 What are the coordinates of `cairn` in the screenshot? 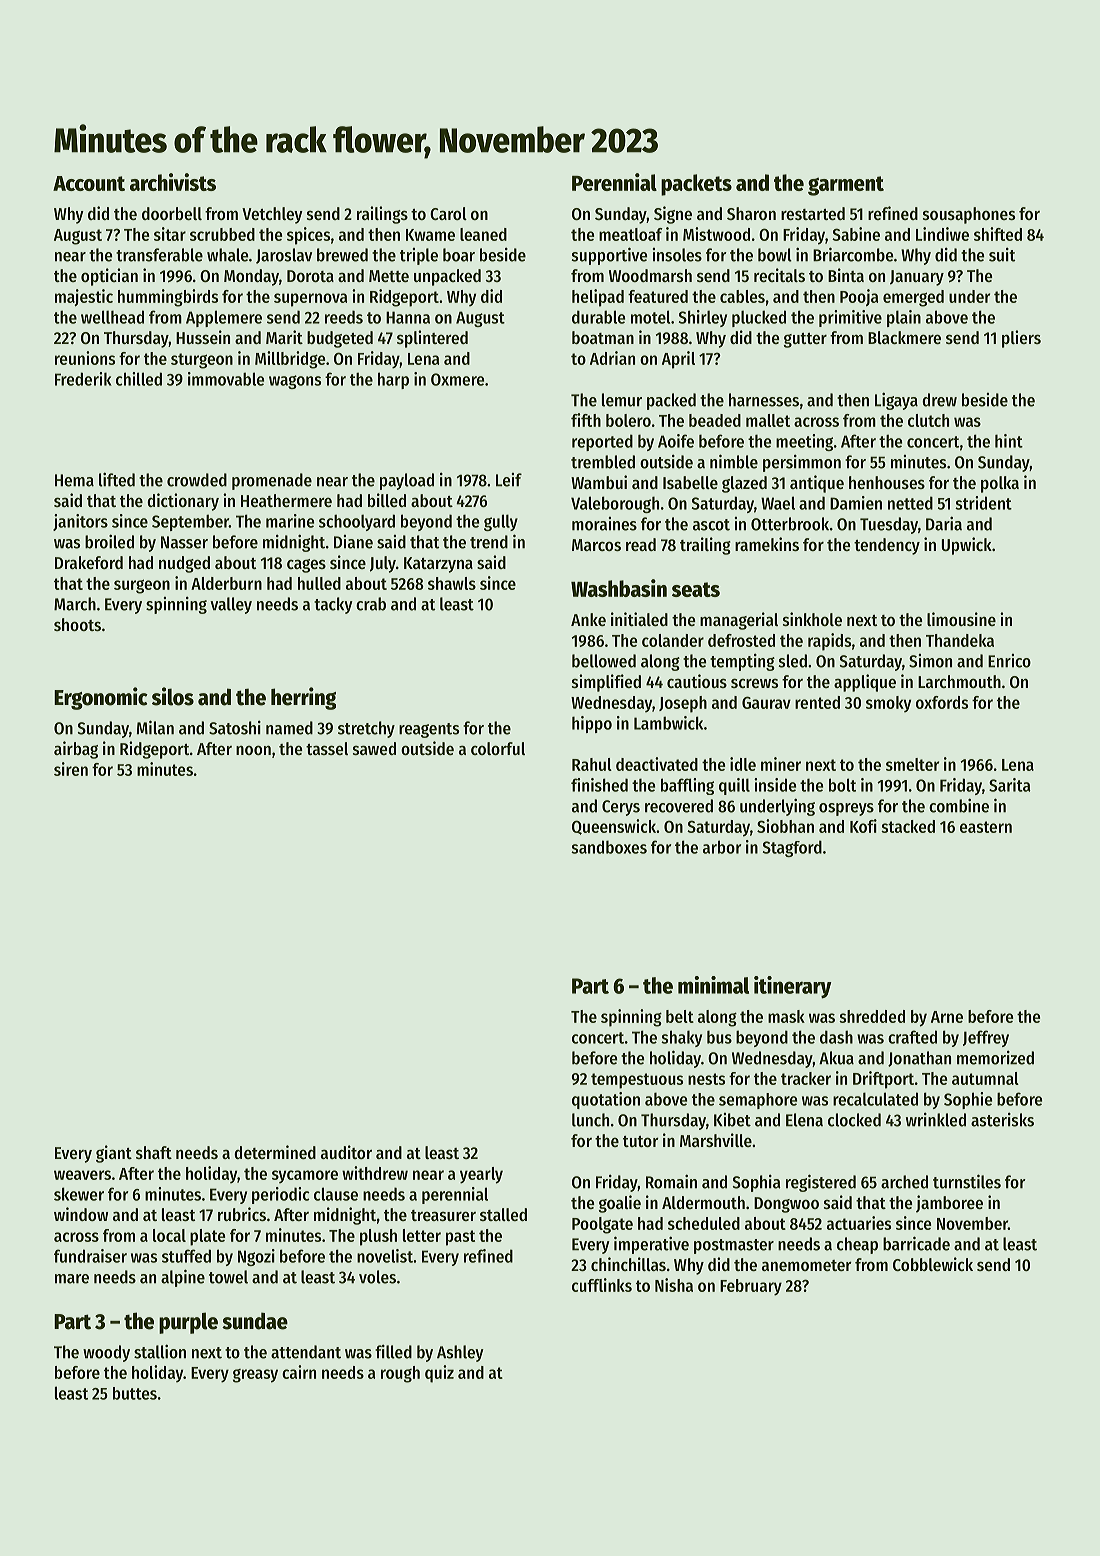 It's located at (299, 1372).
